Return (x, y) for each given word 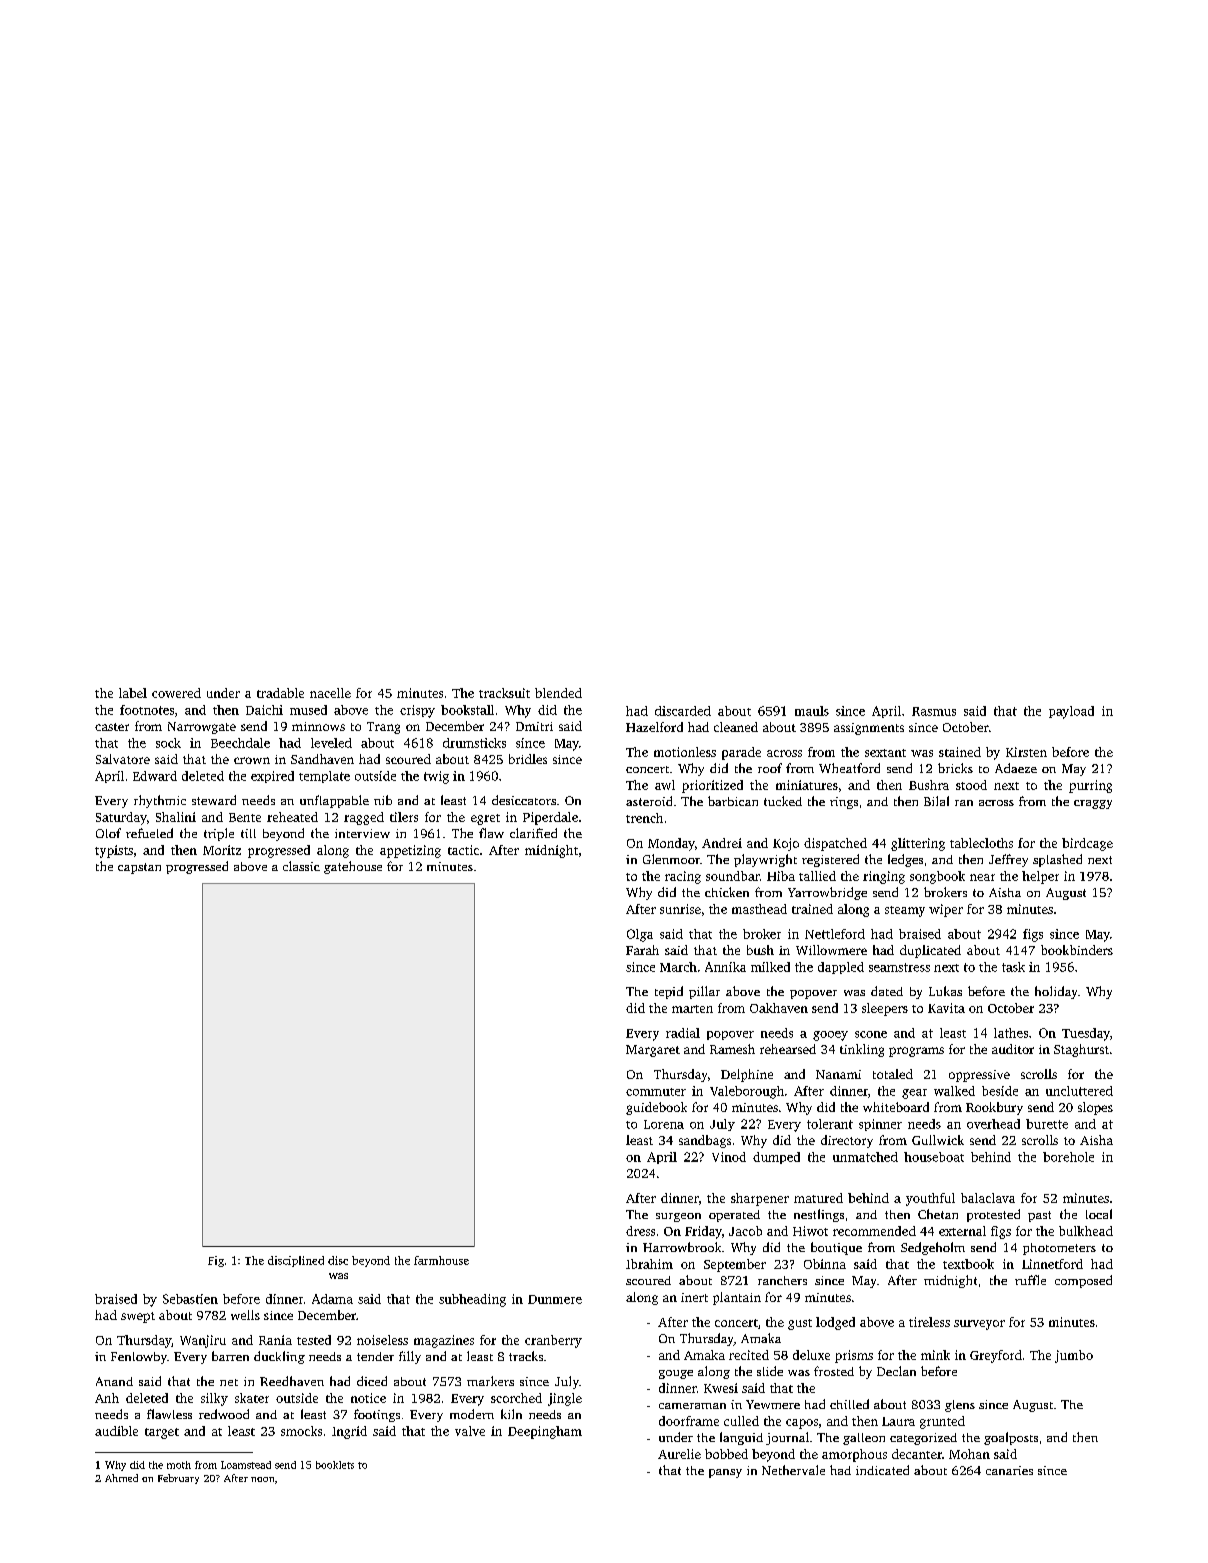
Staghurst (1081, 1050)
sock (168, 743)
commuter (656, 1092)
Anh (107, 1398)
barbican (733, 801)
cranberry (553, 1341)
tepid (669, 992)
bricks (955, 768)
